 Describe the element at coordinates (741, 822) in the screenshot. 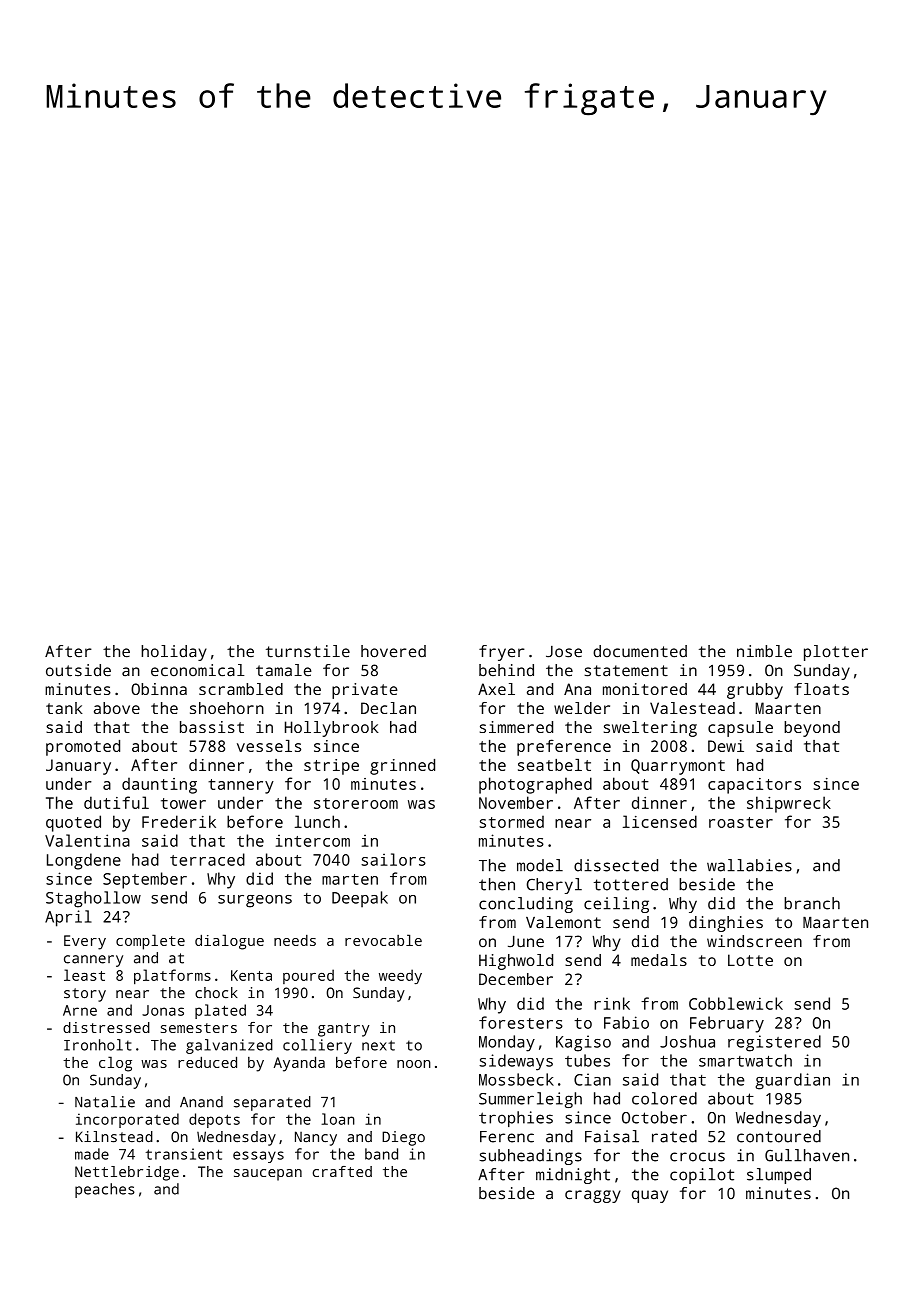

I see `roaster` at that location.
